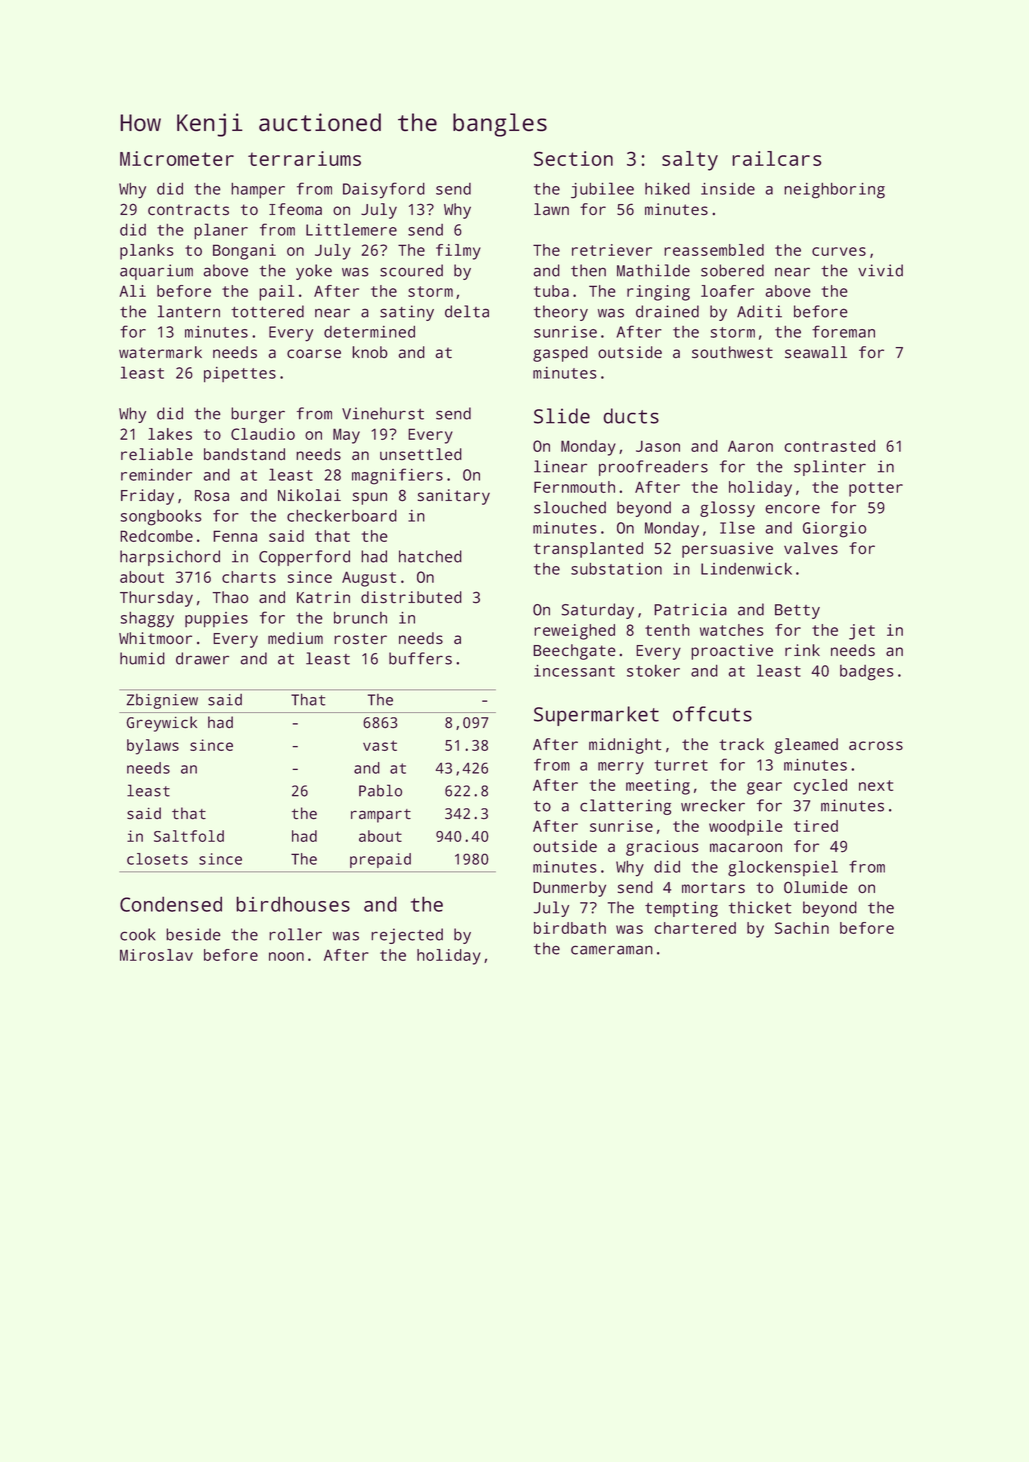 This document has height=1462, width=1029. What do you see at coordinates (171, 904) in the document?
I see `Condensed` at bounding box center [171, 904].
